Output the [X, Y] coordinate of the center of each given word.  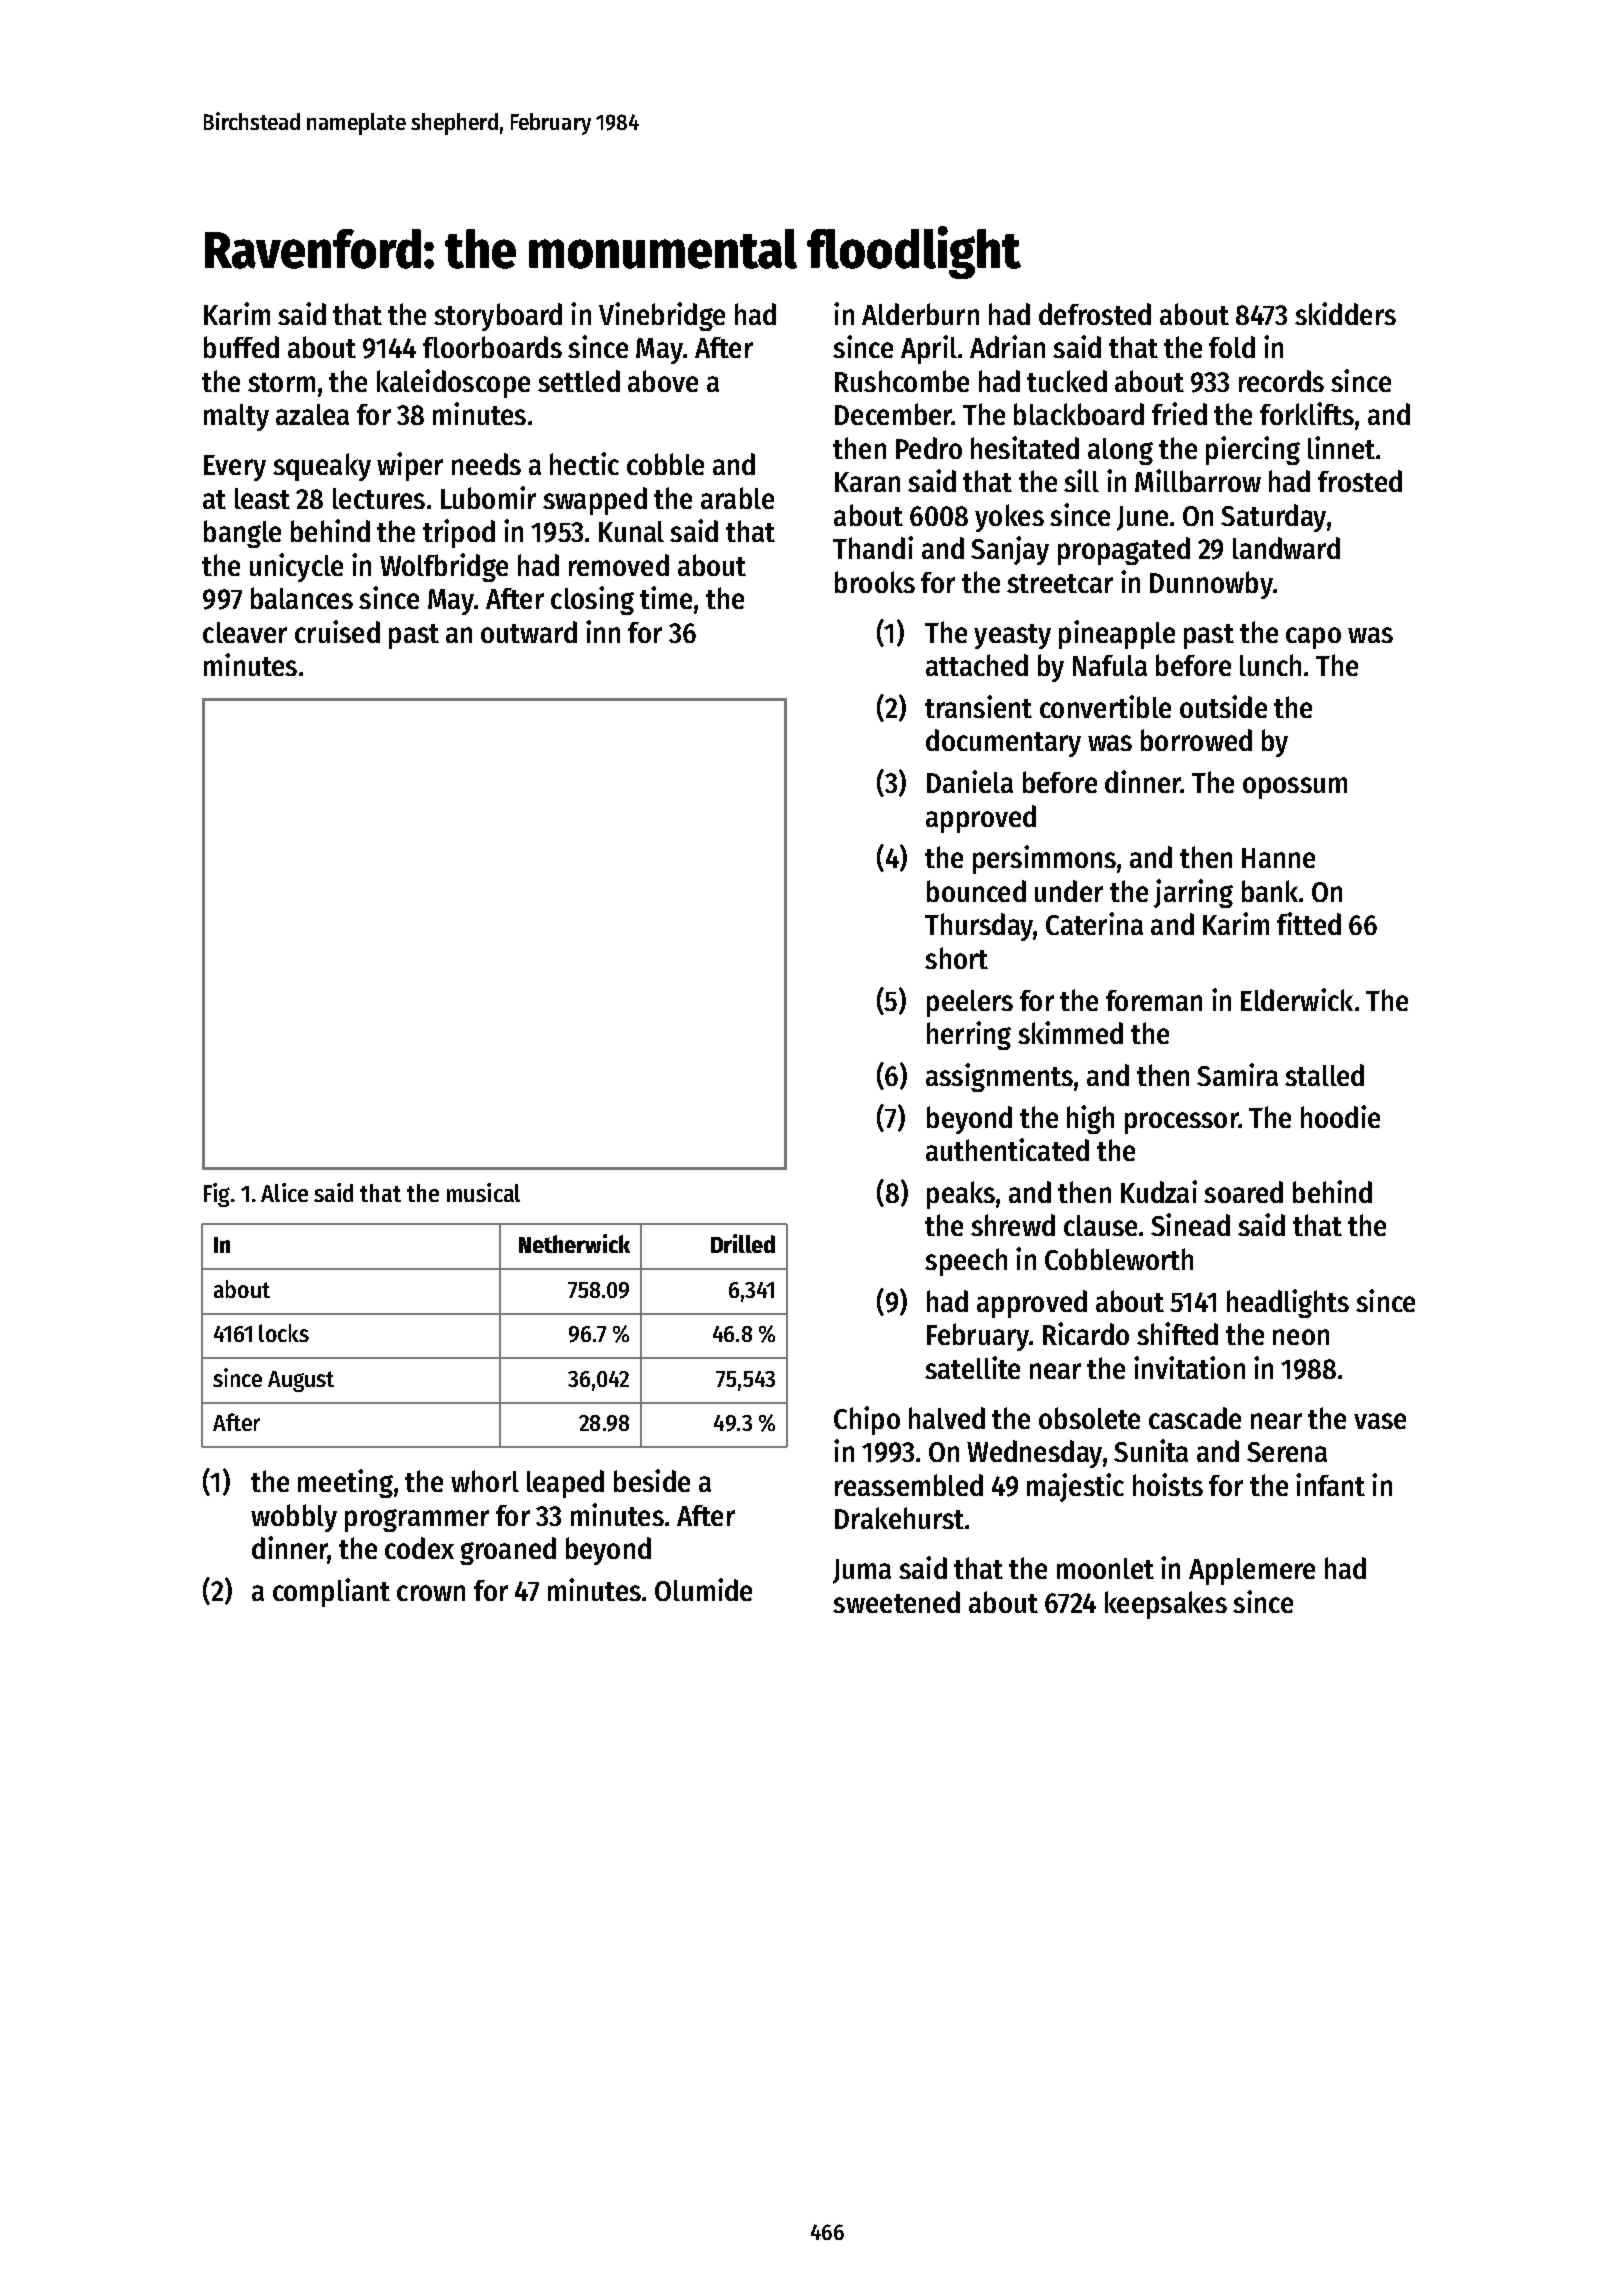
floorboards [492, 347]
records [1281, 381]
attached [977, 665]
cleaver [245, 632]
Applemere [1252, 1571]
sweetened [896, 1602]
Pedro [929, 448]
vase [1380, 1421]
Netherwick [574, 1243]
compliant [331, 1592]
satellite [972, 1367]
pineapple [1117, 634]
